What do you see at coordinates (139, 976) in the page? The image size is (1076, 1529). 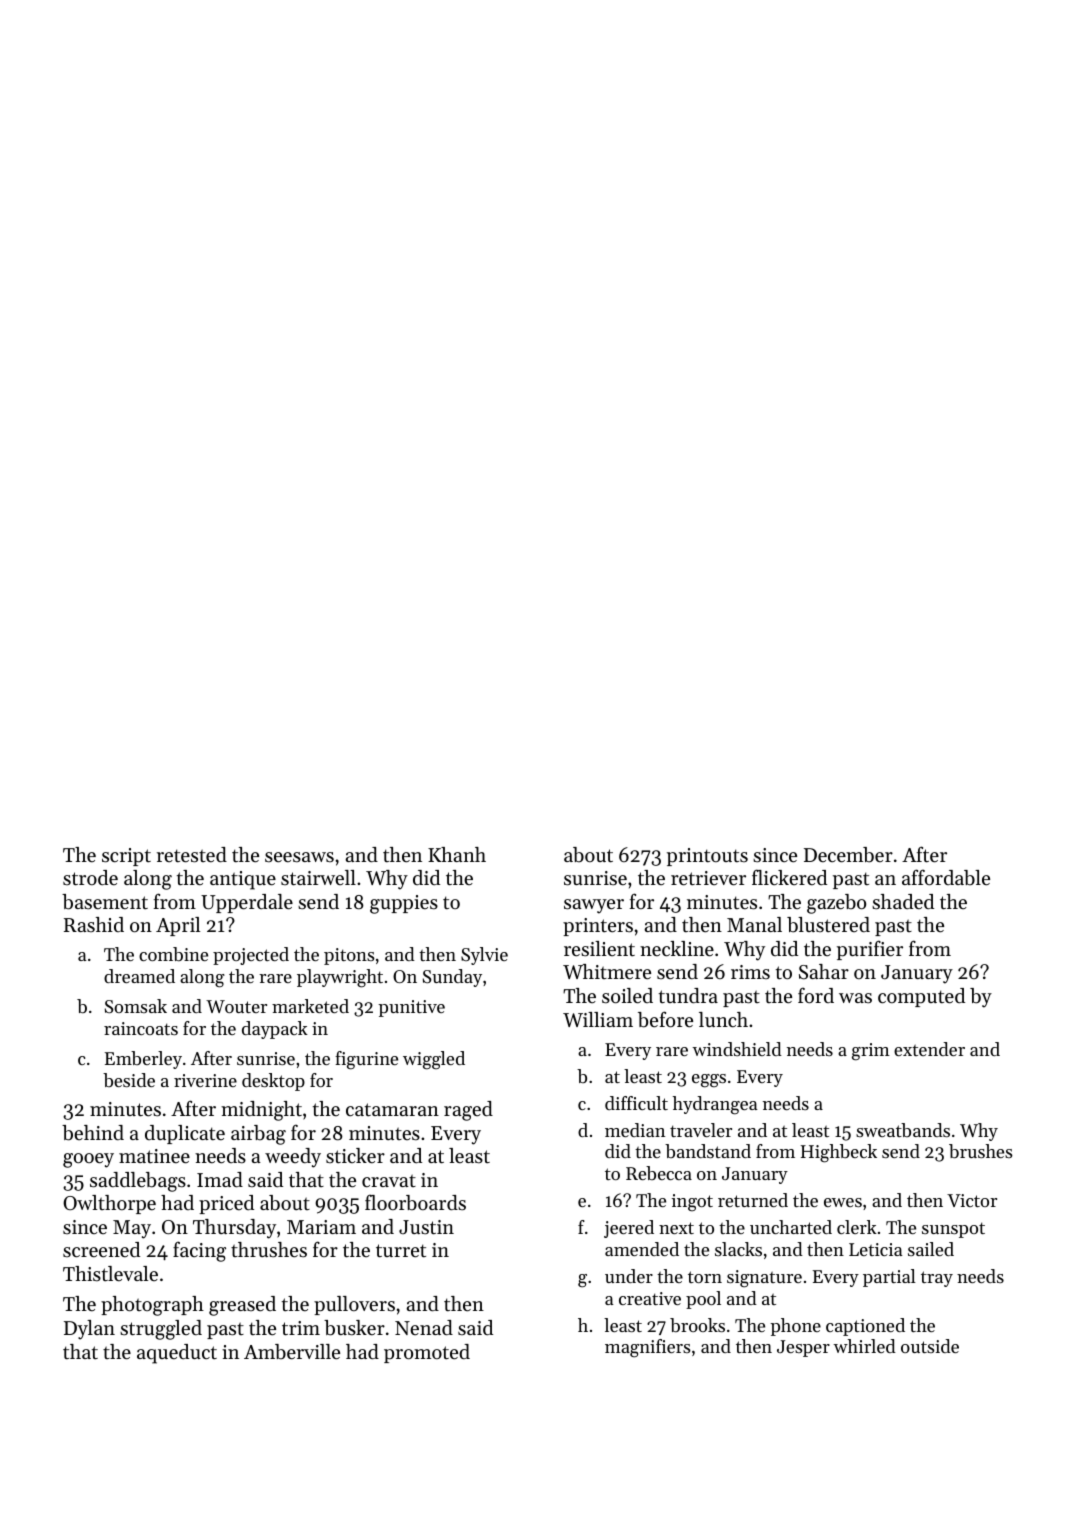 I see `dreamed` at bounding box center [139, 976].
